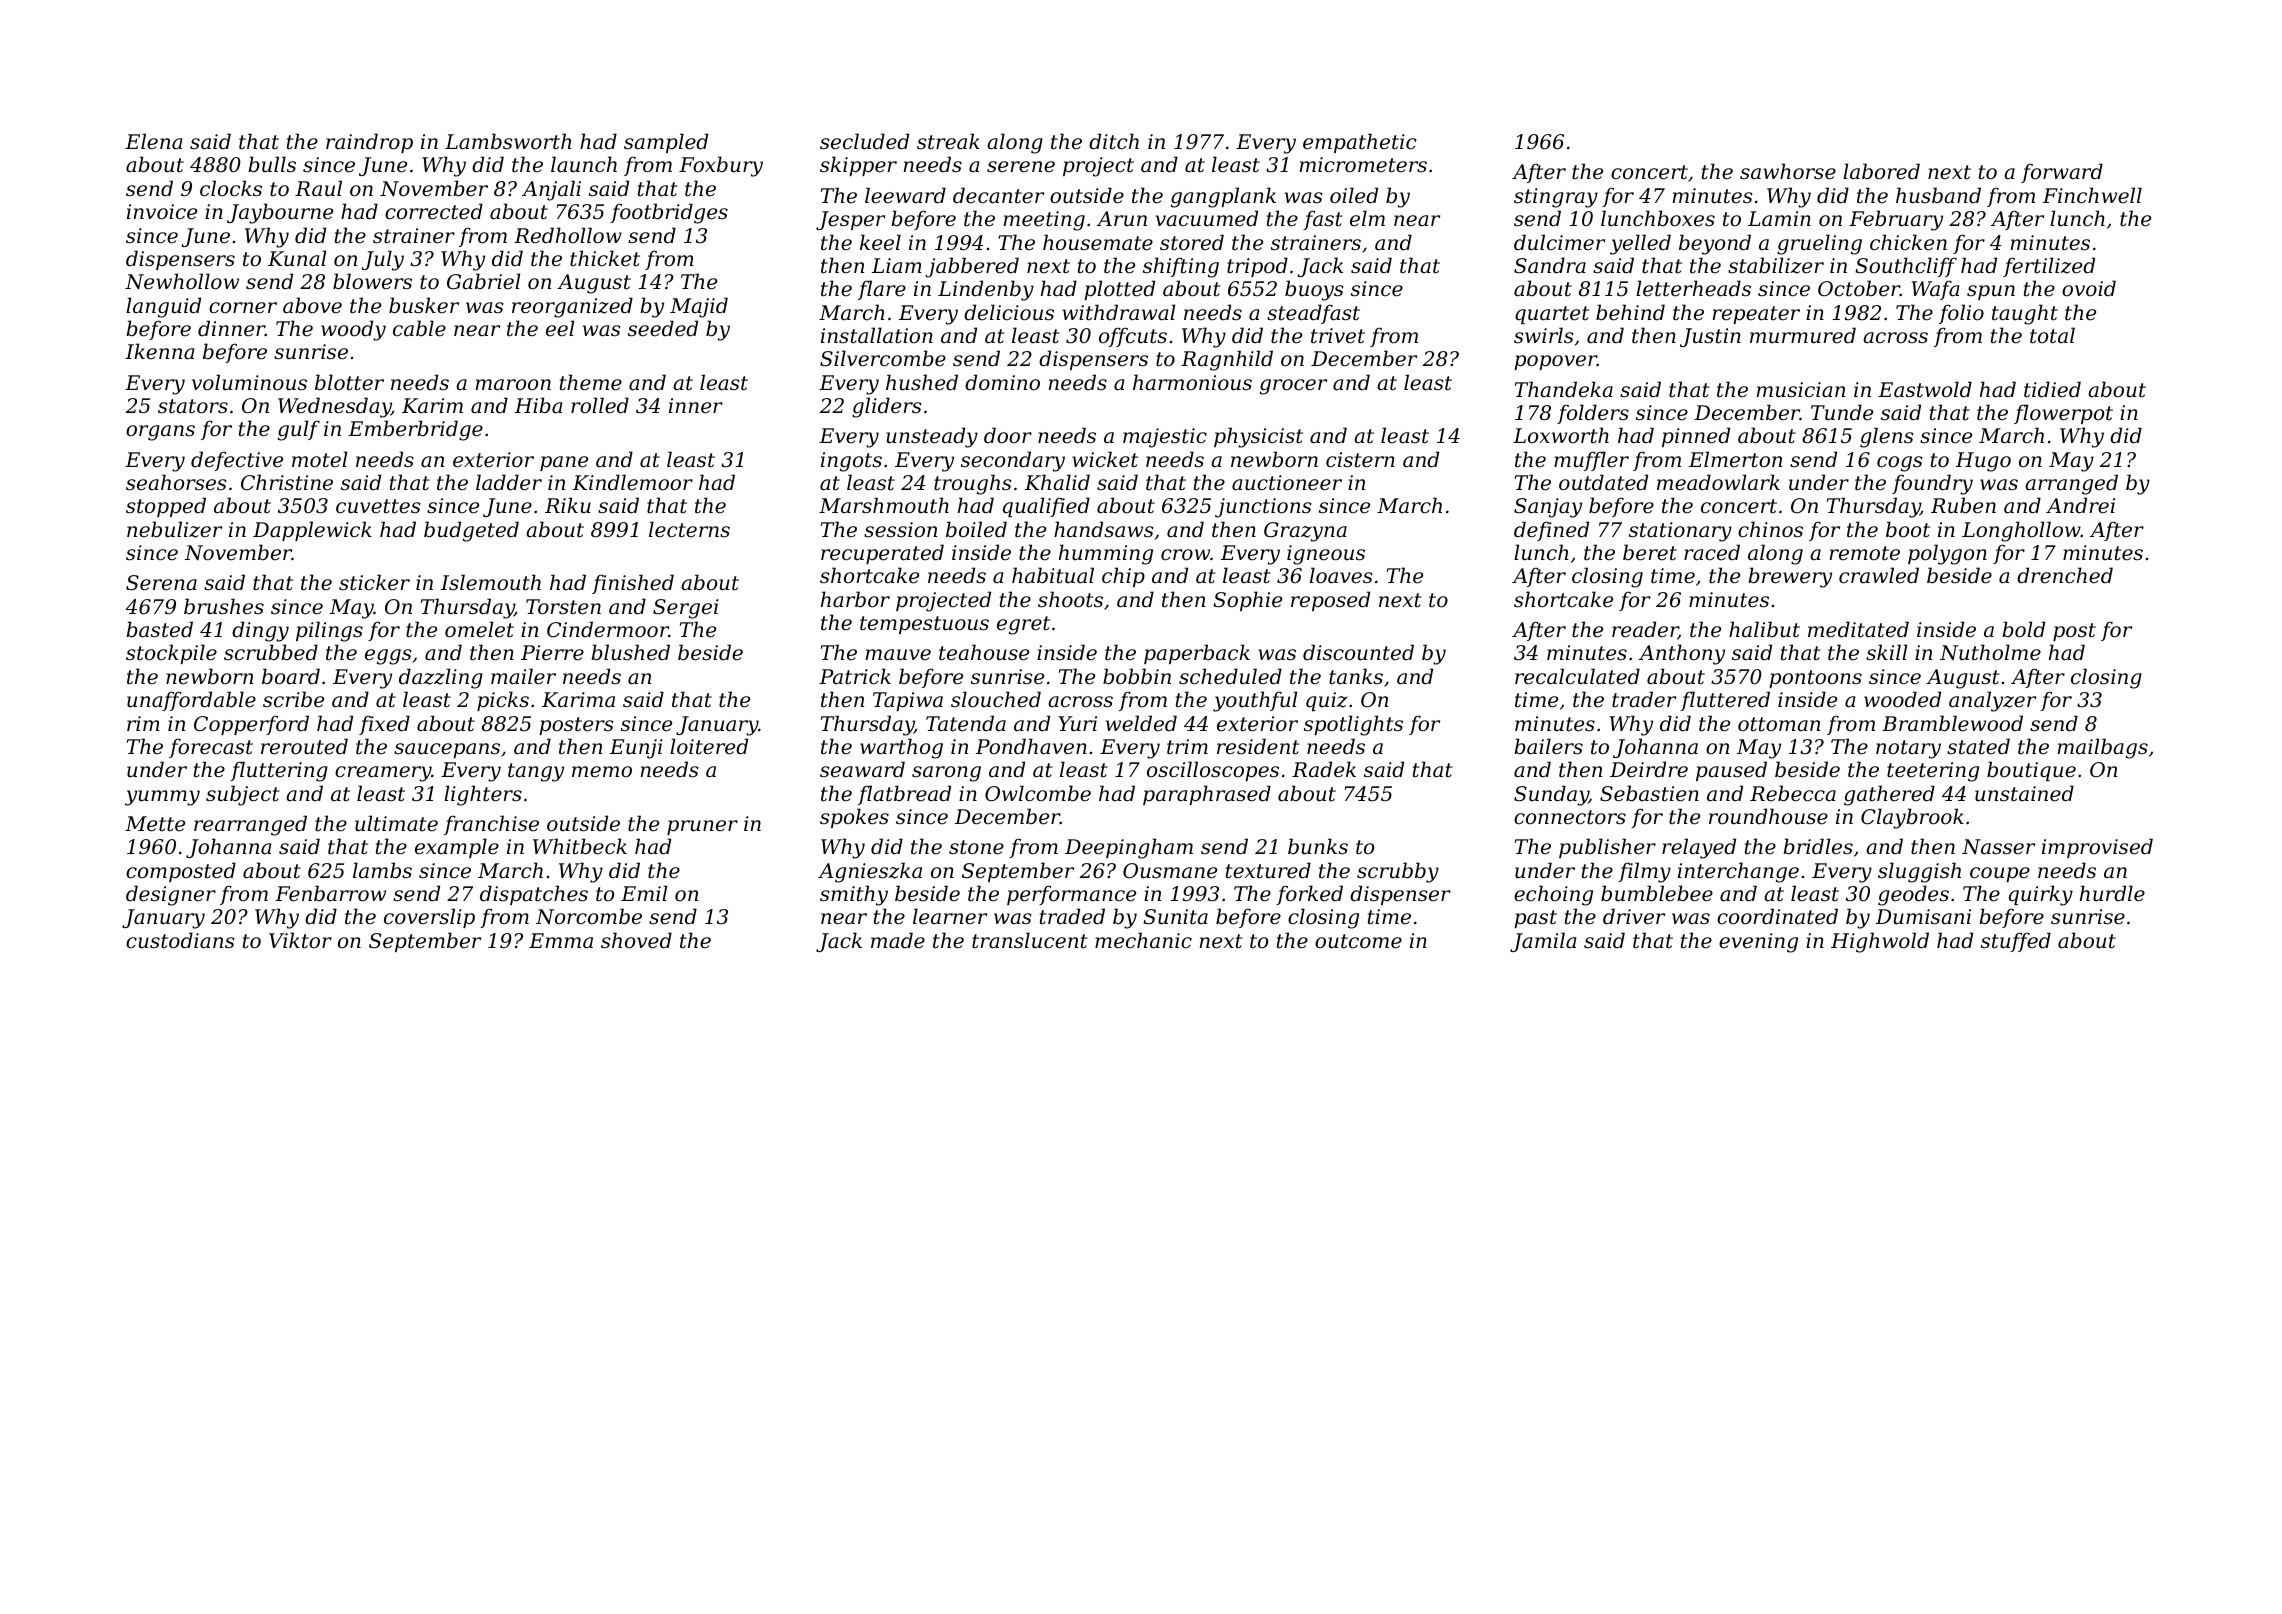 Image resolution: width=2282 pixels, height=1614 pixels. I want to click on custodians, so click(180, 940).
